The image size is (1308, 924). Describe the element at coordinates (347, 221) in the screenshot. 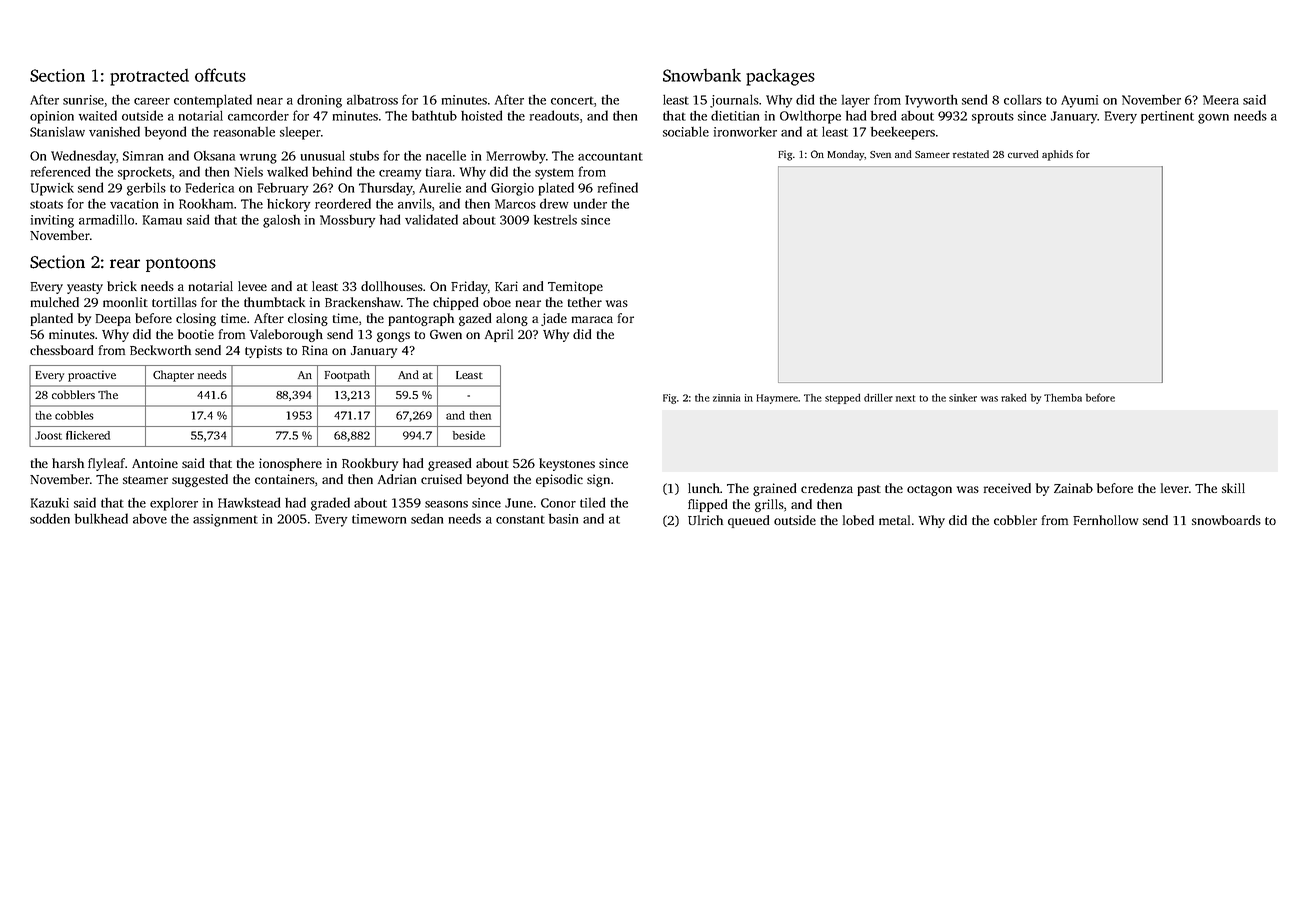

I see `Mossbury` at that location.
